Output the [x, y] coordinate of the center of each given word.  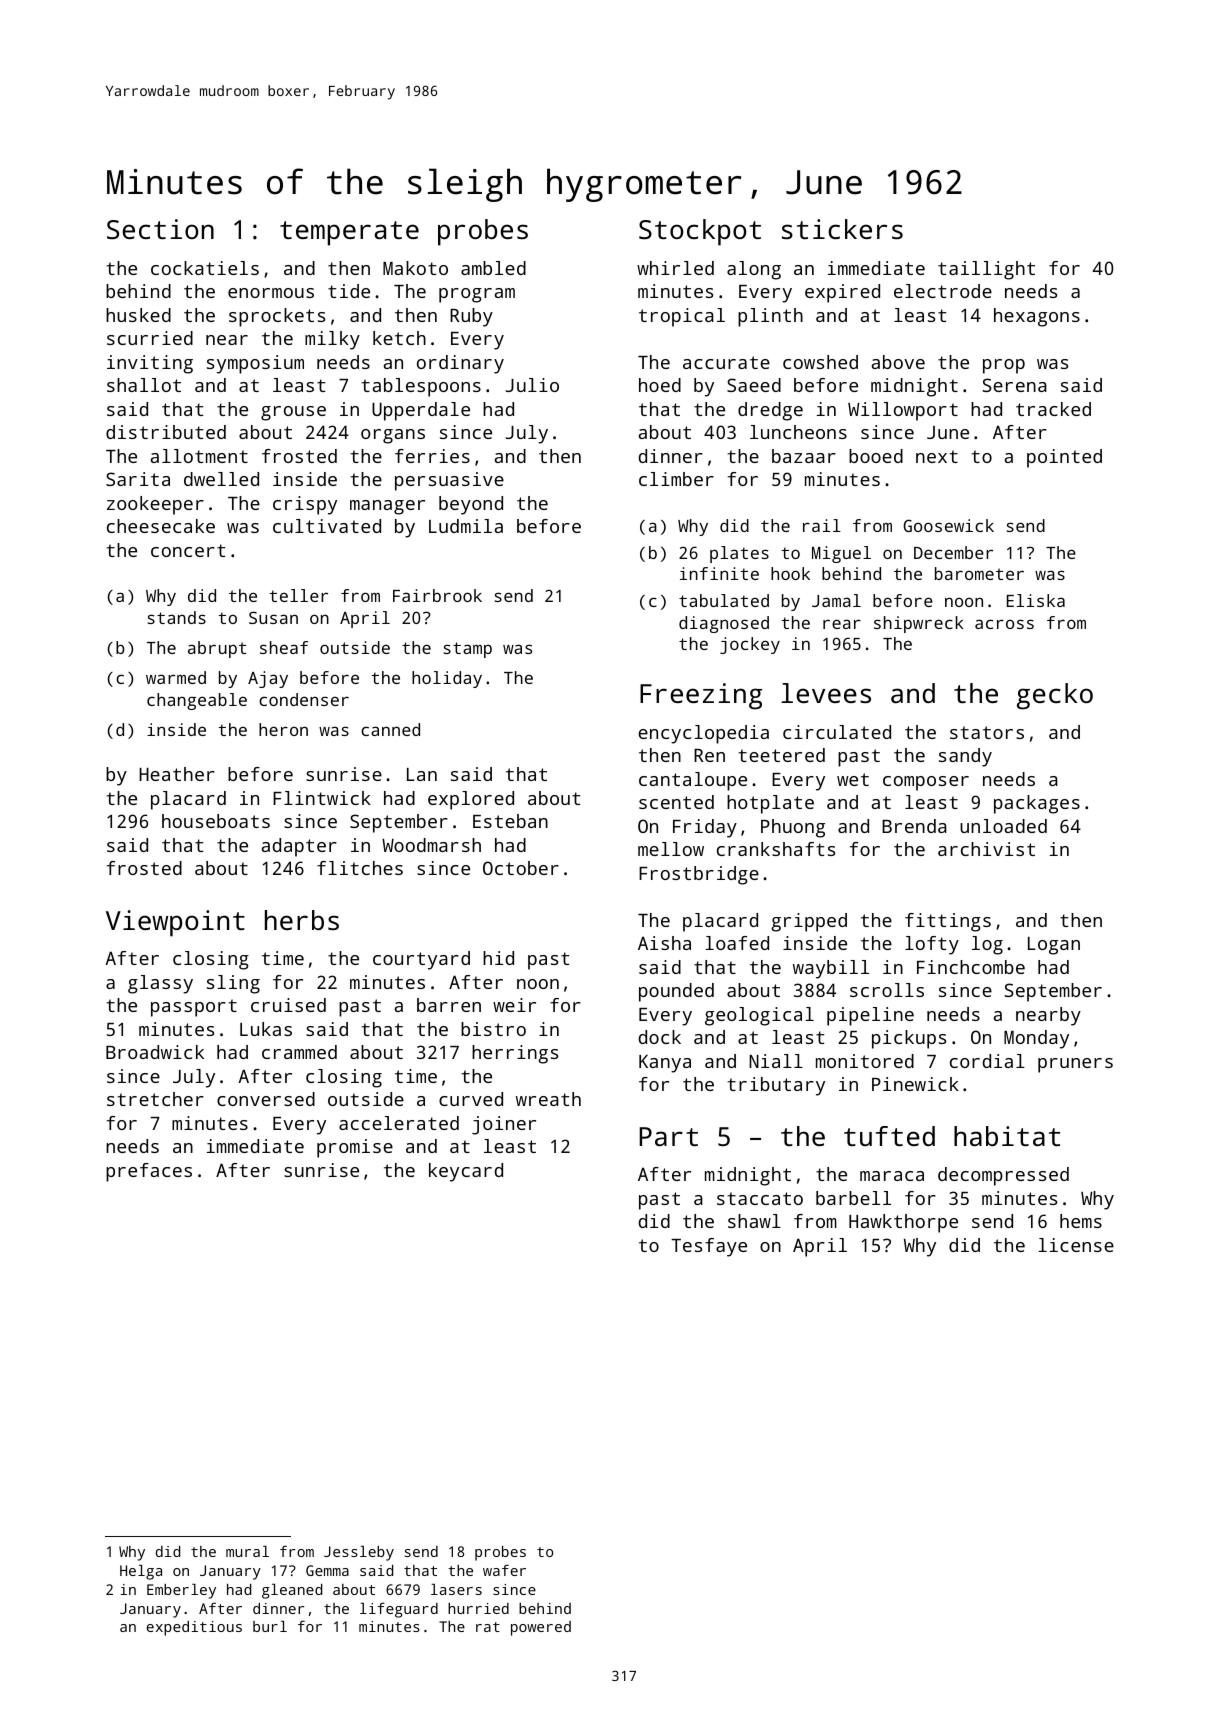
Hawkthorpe [903, 1223]
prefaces [149, 1172]
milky [332, 340]
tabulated [724, 600]
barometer [979, 573]
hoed [660, 385]
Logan [1054, 946]
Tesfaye [709, 1247]
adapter [299, 847]
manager [387, 507]
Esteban [510, 821]
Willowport [903, 411]
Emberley [181, 1591]
